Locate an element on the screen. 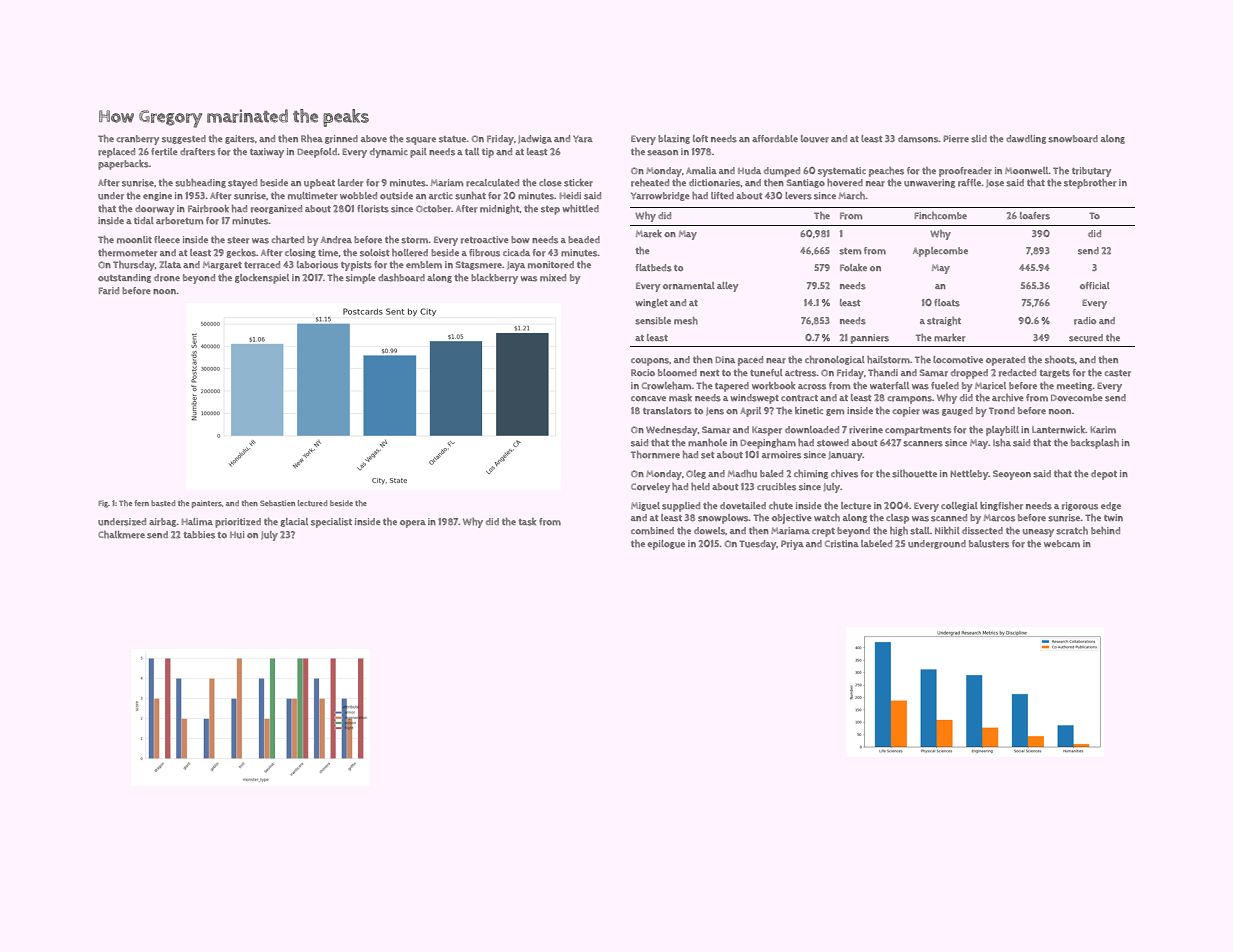  upbeat is located at coordinates (319, 184).
